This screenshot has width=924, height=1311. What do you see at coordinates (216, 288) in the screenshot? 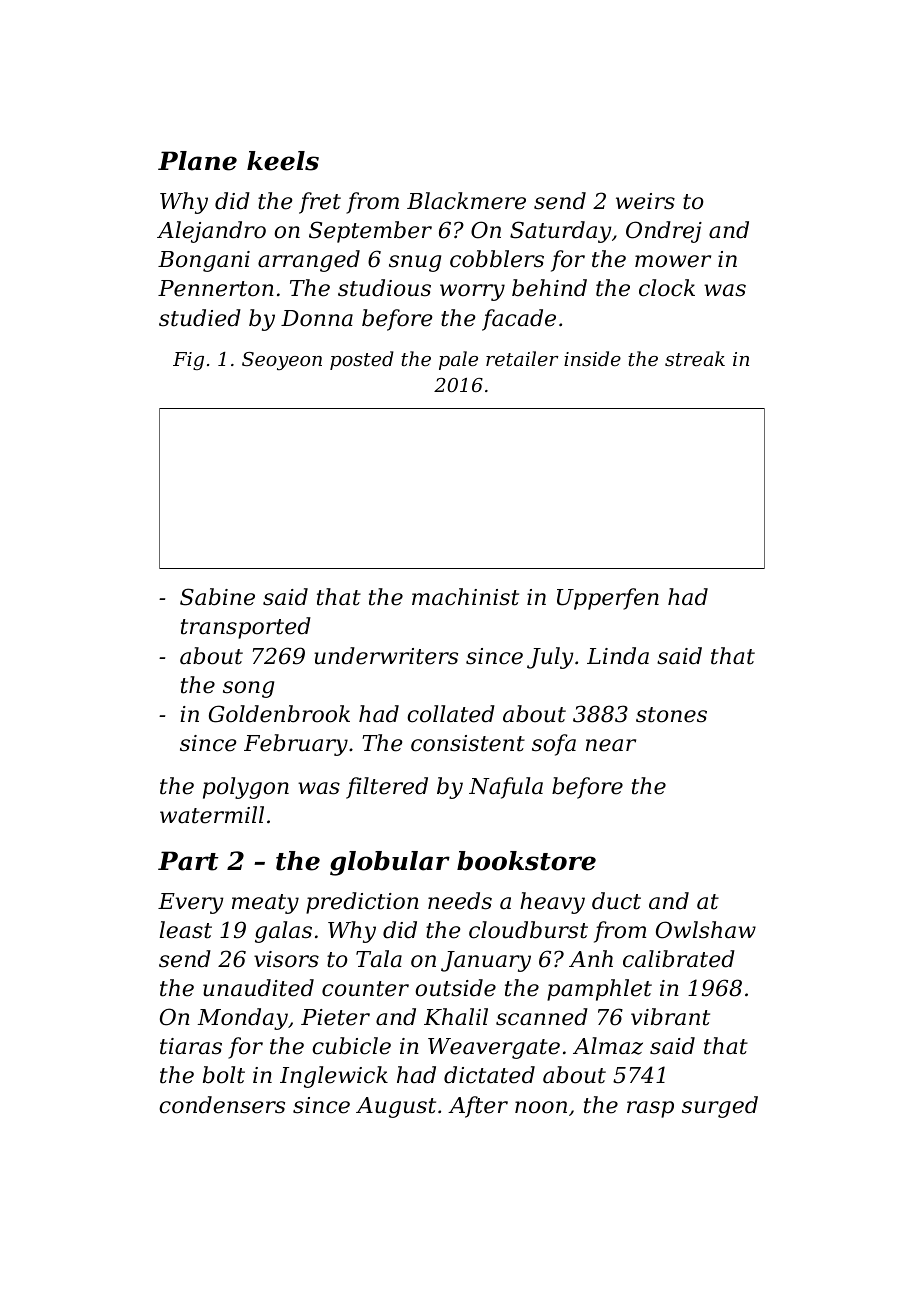
I see `Pennerton` at bounding box center [216, 288].
